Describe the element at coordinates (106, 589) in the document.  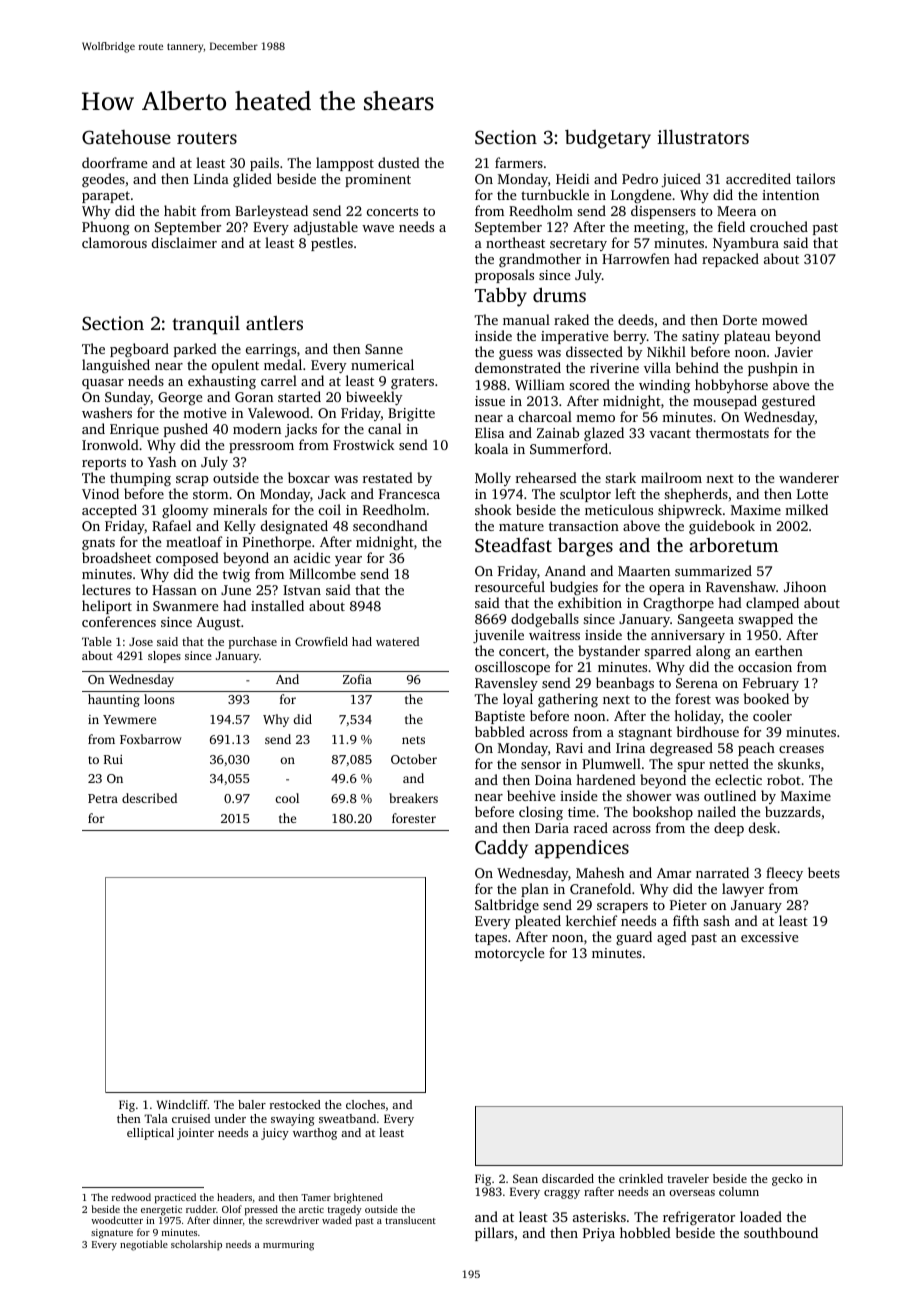
I see `lectures` at that location.
